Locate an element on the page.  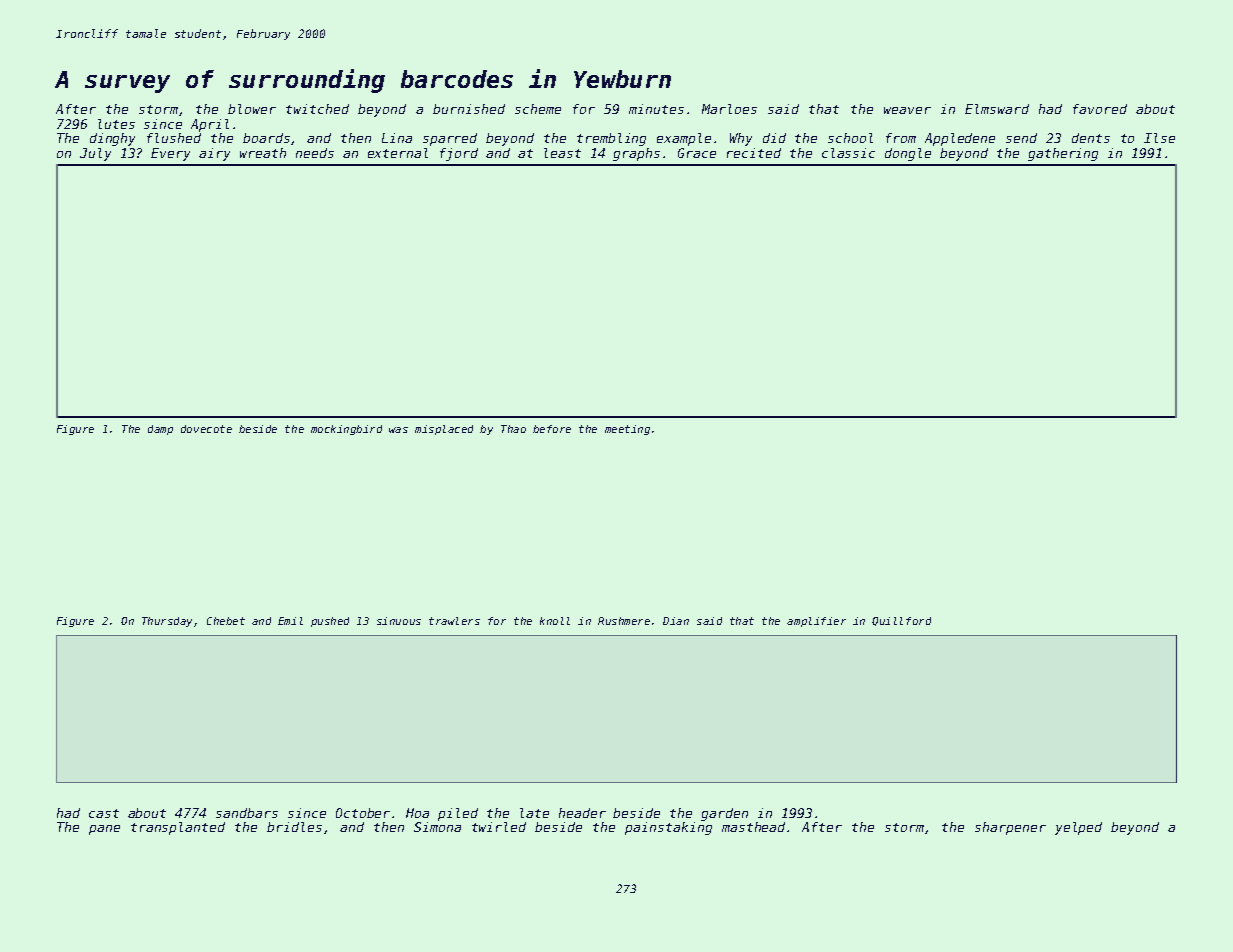
least is located at coordinates (562, 153).
